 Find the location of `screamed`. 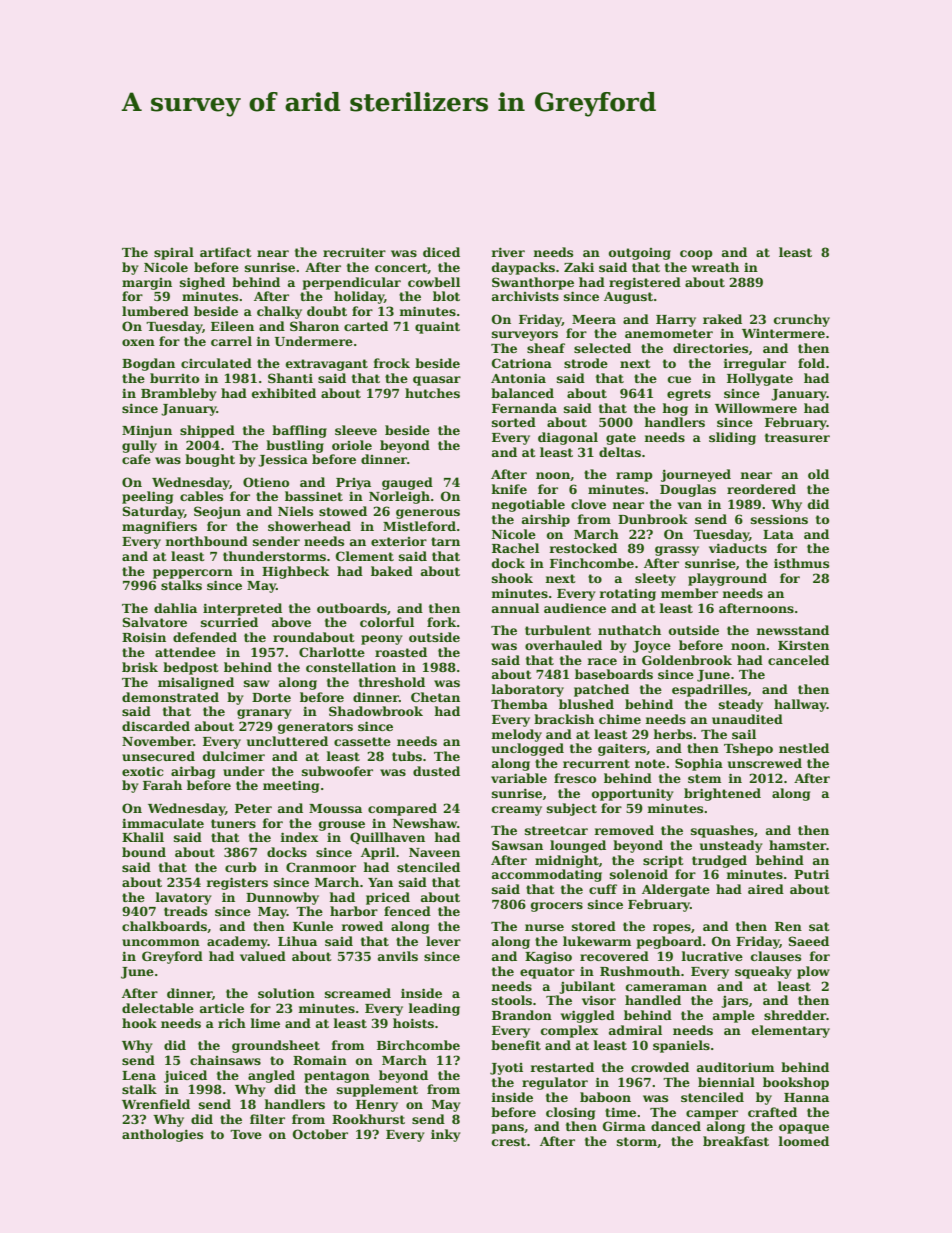

screamed is located at coordinates (358, 993).
